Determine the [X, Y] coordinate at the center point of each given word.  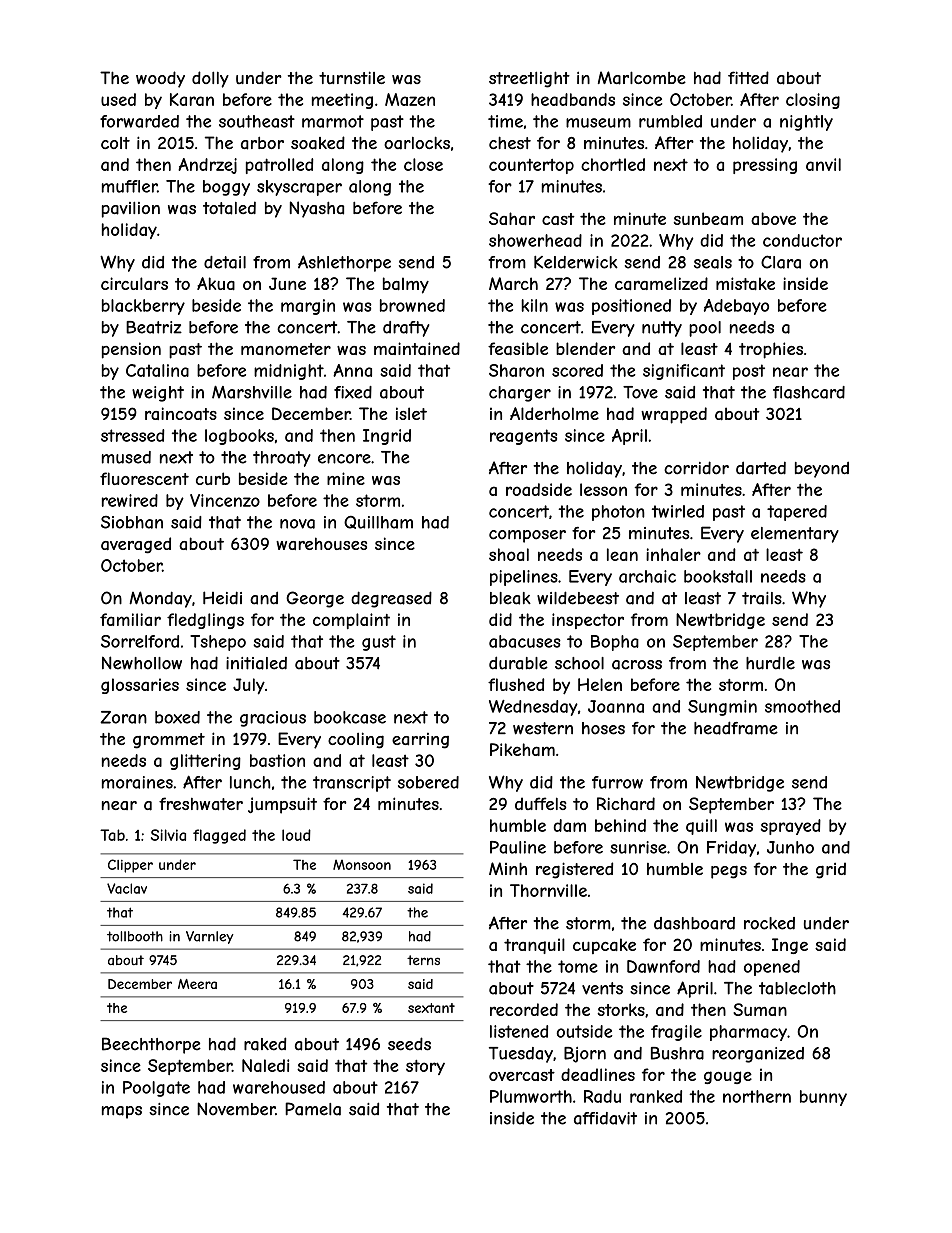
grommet [169, 741]
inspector [588, 621]
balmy [406, 285]
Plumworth [531, 1096]
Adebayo [736, 307]
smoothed [802, 706]
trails [762, 598]
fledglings [205, 621]
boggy [226, 188]
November [236, 1109]
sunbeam [708, 218]
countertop [531, 166]
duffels [541, 803]
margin [308, 307]
